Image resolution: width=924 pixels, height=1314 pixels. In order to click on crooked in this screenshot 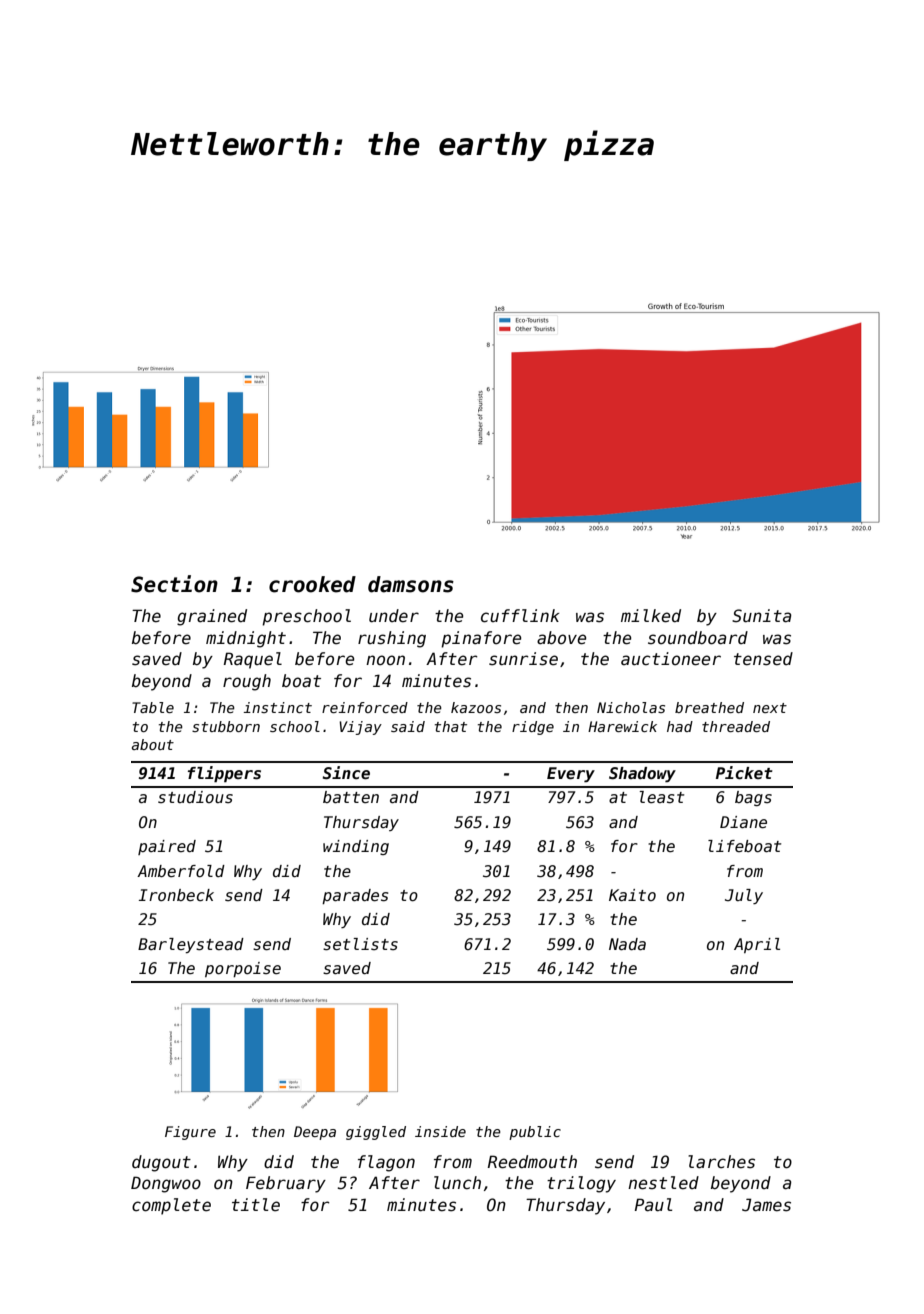, I will do `click(312, 584)`.
